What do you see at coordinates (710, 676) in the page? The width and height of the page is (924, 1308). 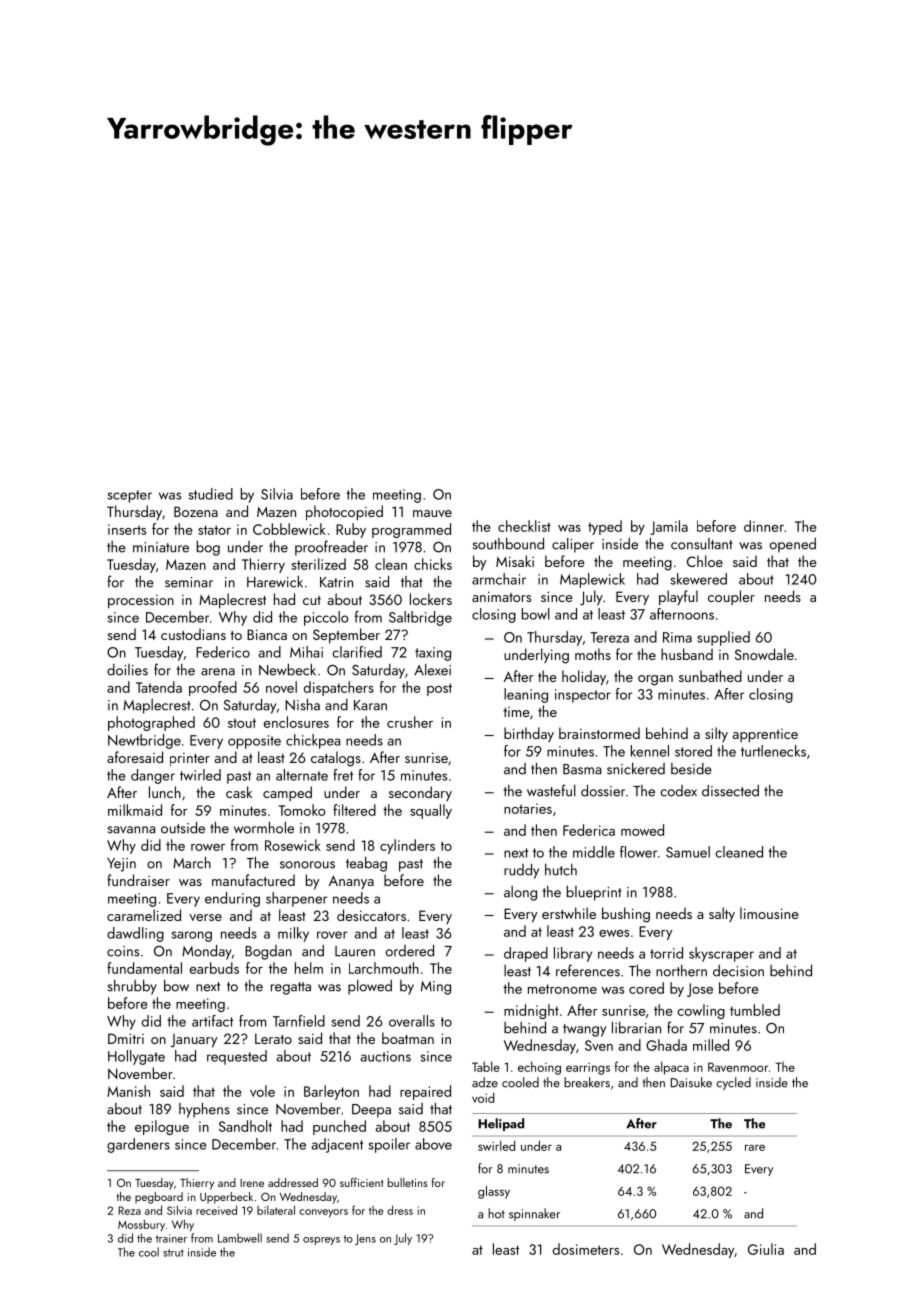 I see `sunbathed` at bounding box center [710, 676].
